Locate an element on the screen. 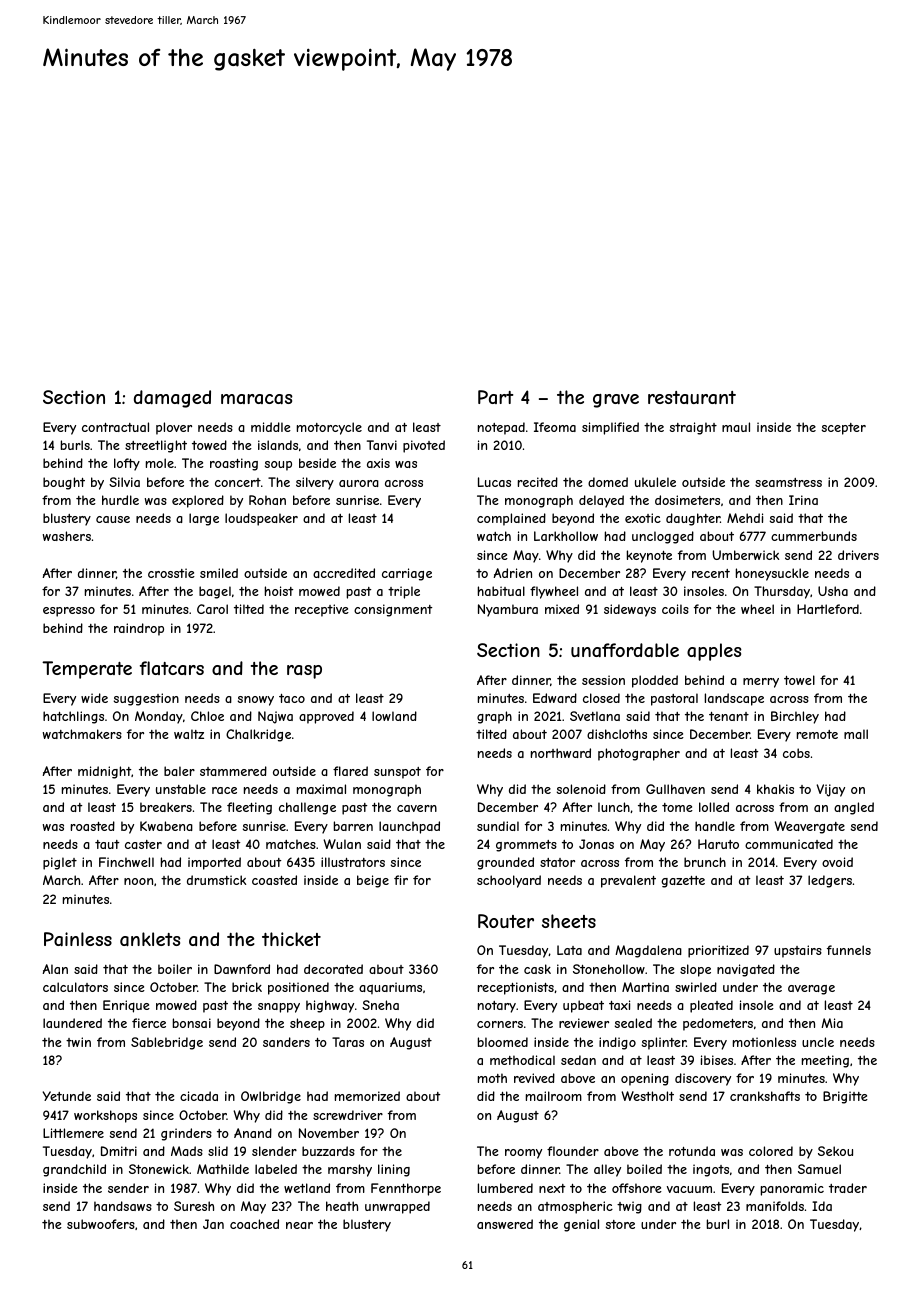 Image resolution: width=924 pixels, height=1308 pixels. midnight is located at coordinates (105, 772).
